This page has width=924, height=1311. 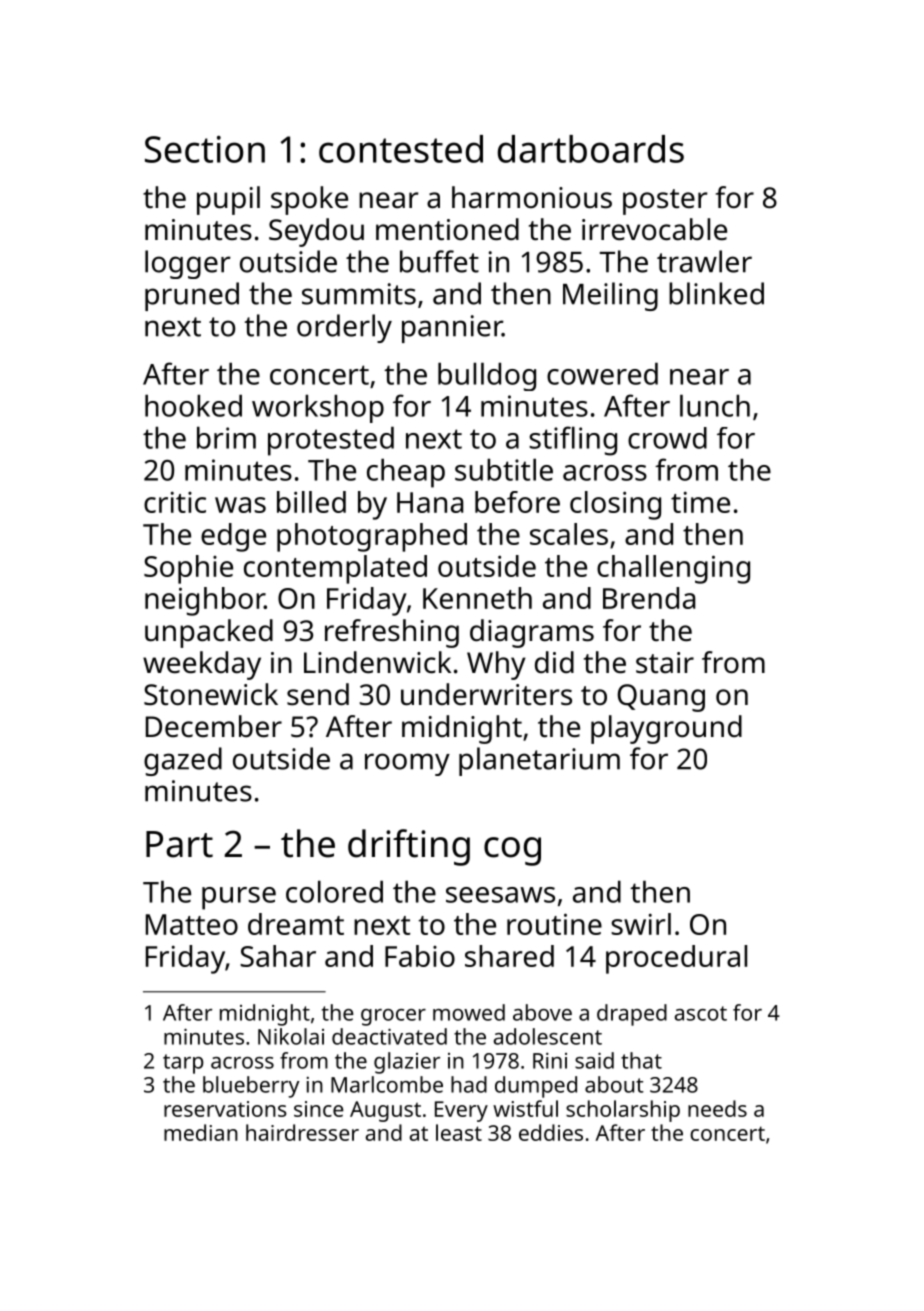 I want to click on median, so click(x=201, y=1132).
